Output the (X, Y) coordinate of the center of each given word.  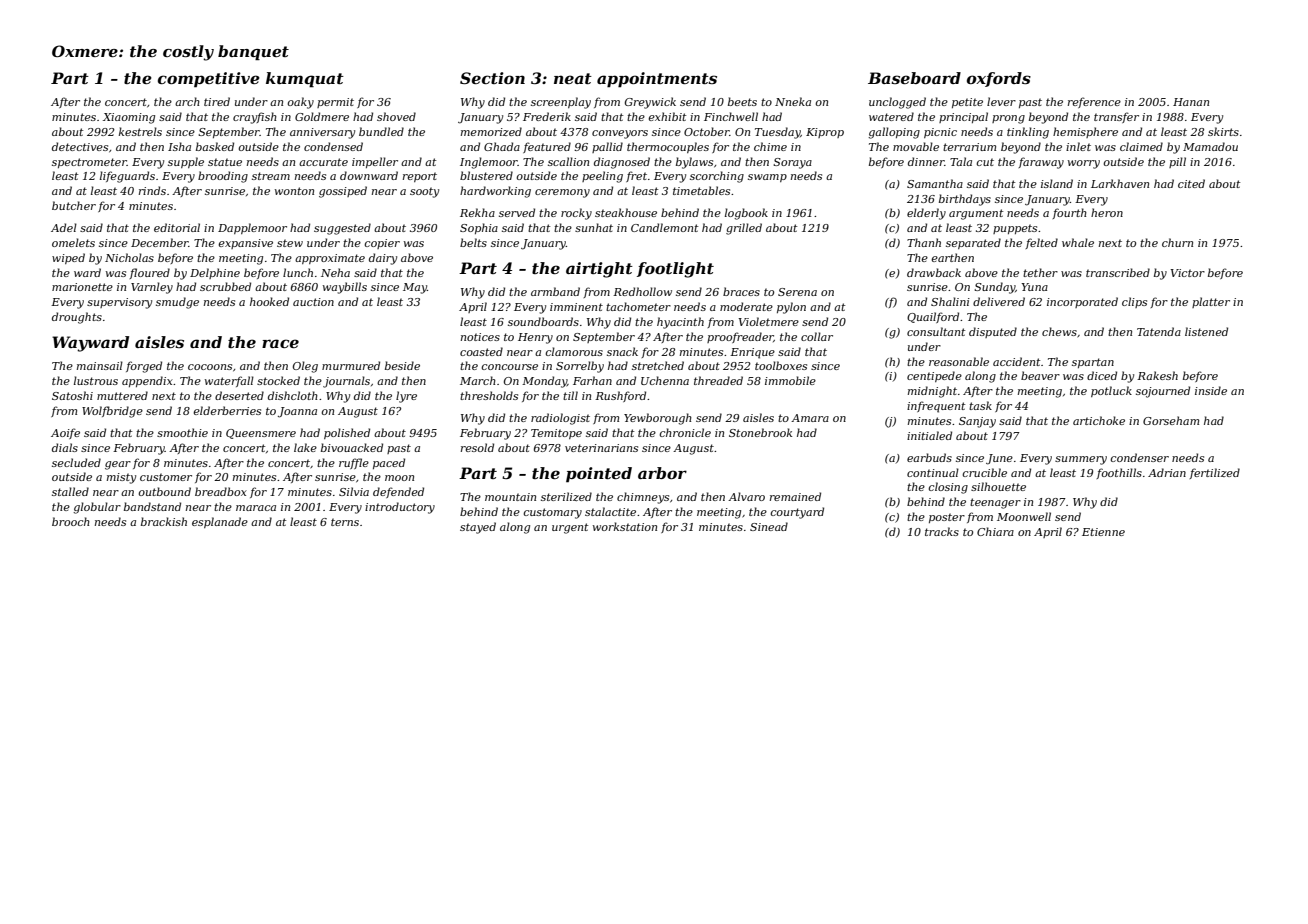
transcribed (1118, 272)
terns (345, 522)
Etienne (1103, 532)
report (420, 177)
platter (1211, 302)
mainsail (100, 365)
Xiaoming (129, 118)
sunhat (594, 227)
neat (573, 78)
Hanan (1191, 102)
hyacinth (680, 323)
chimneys (643, 498)
